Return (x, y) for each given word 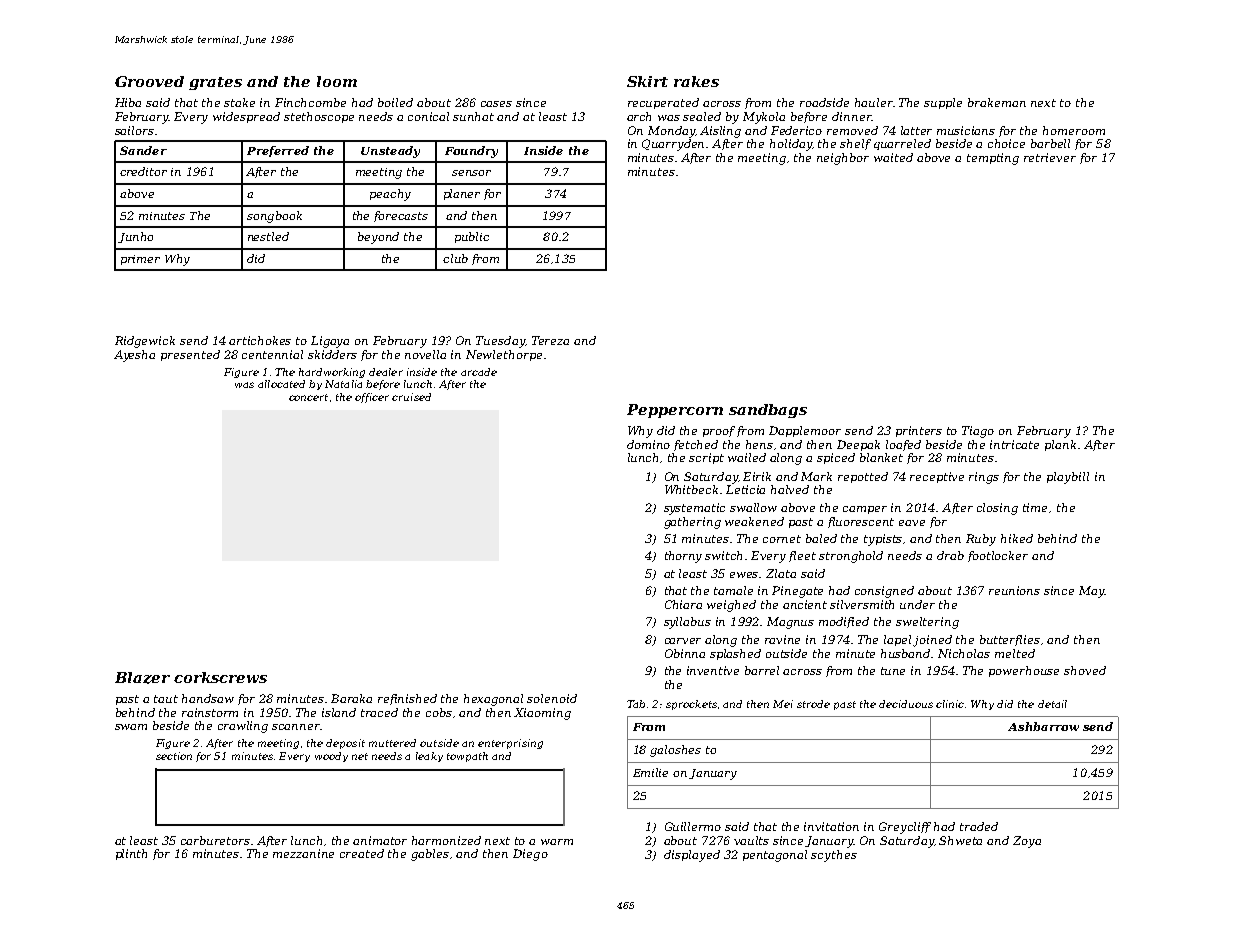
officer (372, 398)
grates (215, 83)
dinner (852, 116)
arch (639, 116)
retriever (1050, 157)
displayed (692, 856)
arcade (479, 372)
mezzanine (303, 853)
